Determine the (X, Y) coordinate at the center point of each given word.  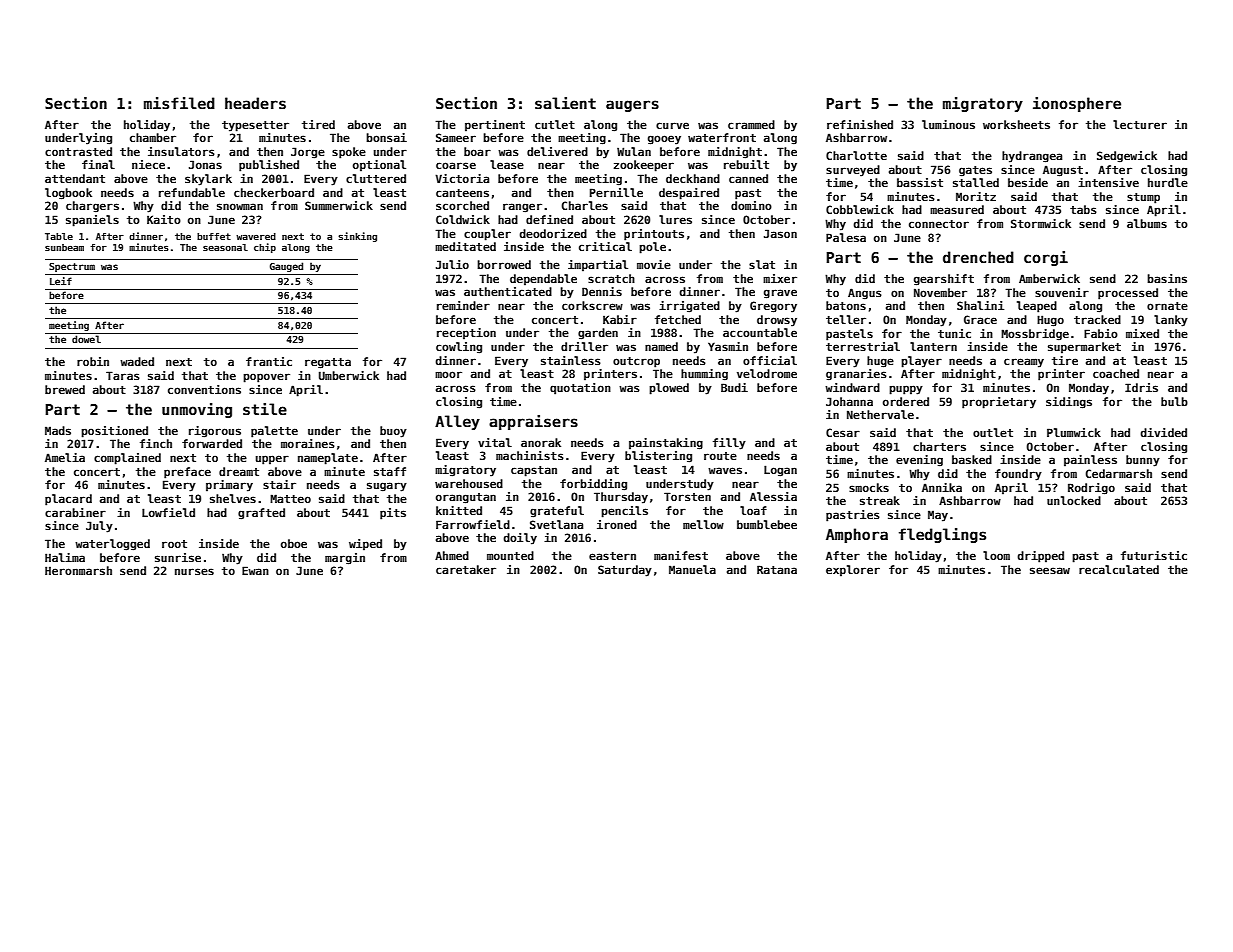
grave (780, 294)
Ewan (255, 570)
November (940, 292)
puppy (906, 390)
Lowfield (168, 512)
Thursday (621, 498)
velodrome (767, 373)
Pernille (616, 192)
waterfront (722, 137)
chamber (153, 137)
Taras (123, 375)
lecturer (1140, 124)
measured (957, 209)
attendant (75, 178)
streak (880, 500)
